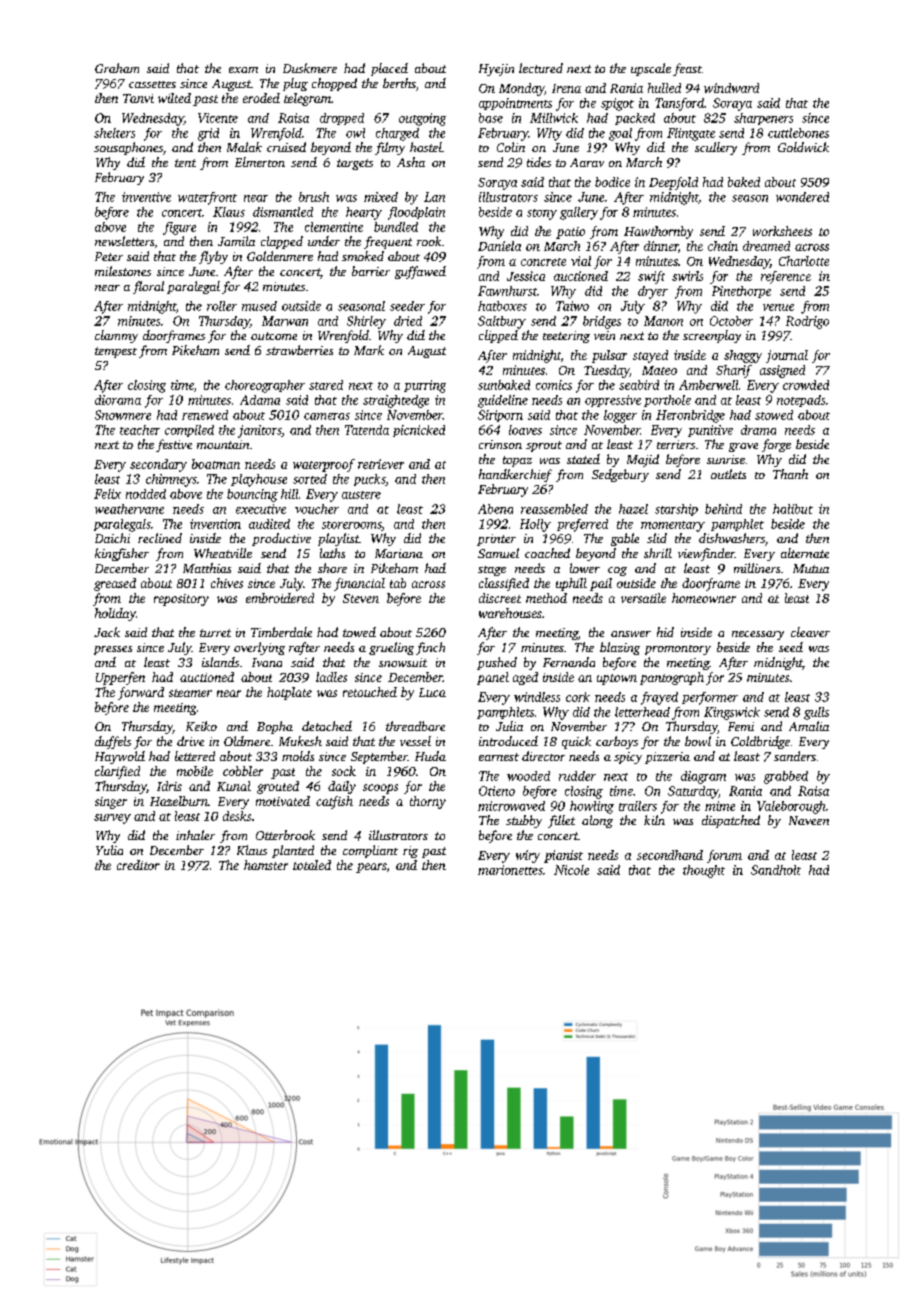 The image size is (924, 1314). Describe the element at coordinates (124, 241) in the document. I see `newsletters` at that location.
